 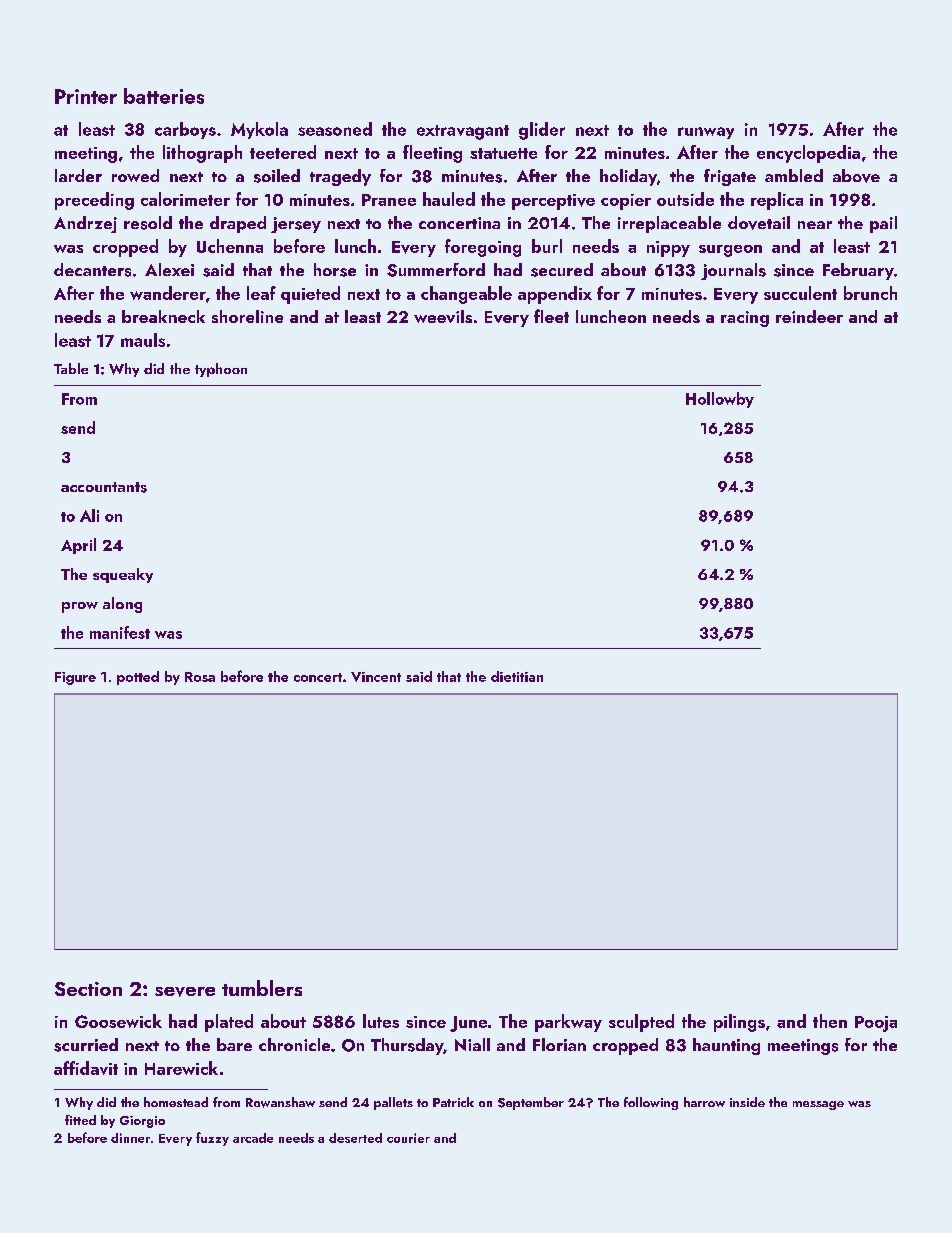 I want to click on runway, so click(x=706, y=133).
